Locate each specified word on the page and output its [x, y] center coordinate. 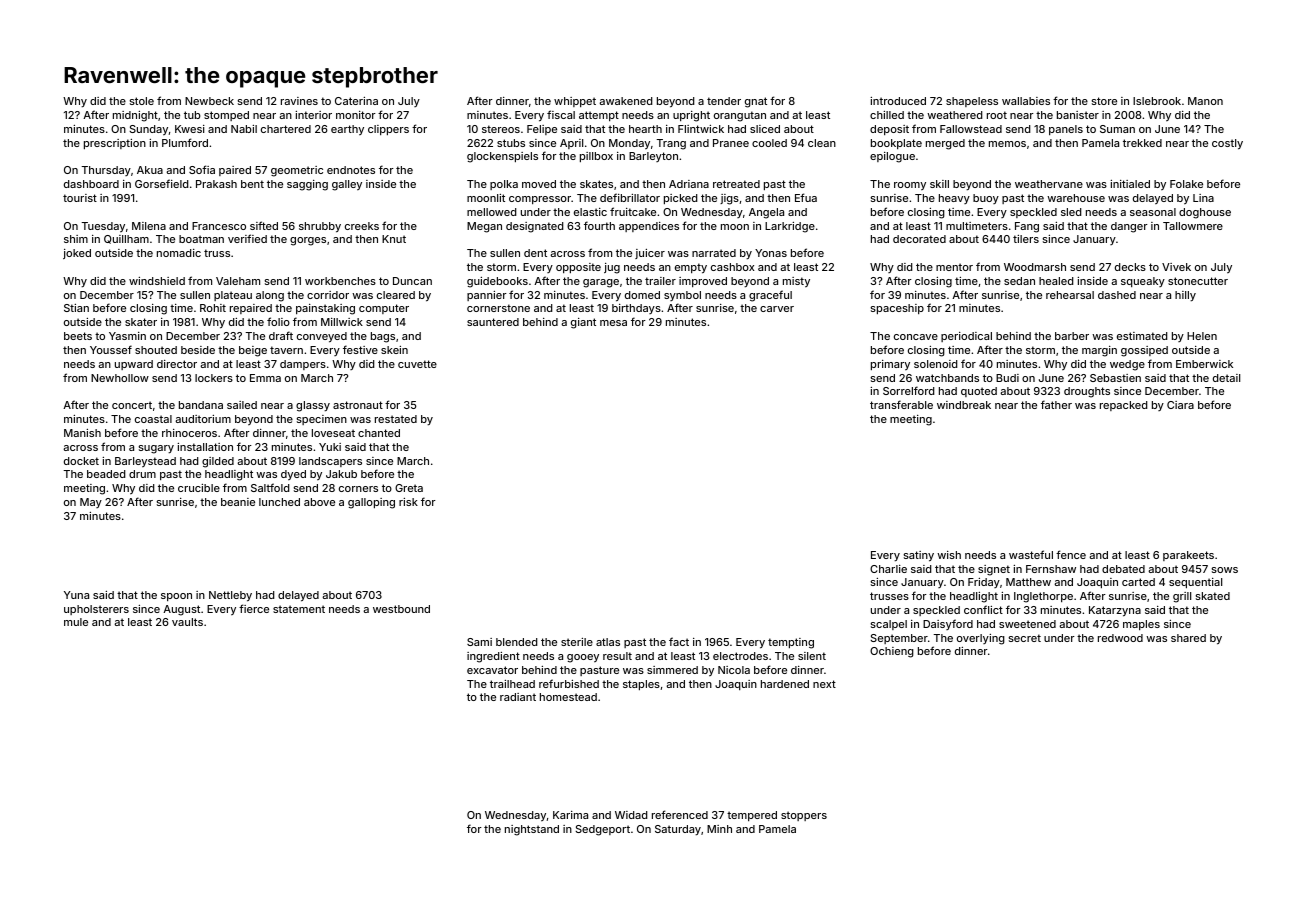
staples [641, 685]
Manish [82, 433]
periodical [966, 337]
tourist [80, 198]
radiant [518, 697]
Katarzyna [1115, 611]
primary [890, 365]
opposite [578, 268]
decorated [919, 239]
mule [76, 622]
